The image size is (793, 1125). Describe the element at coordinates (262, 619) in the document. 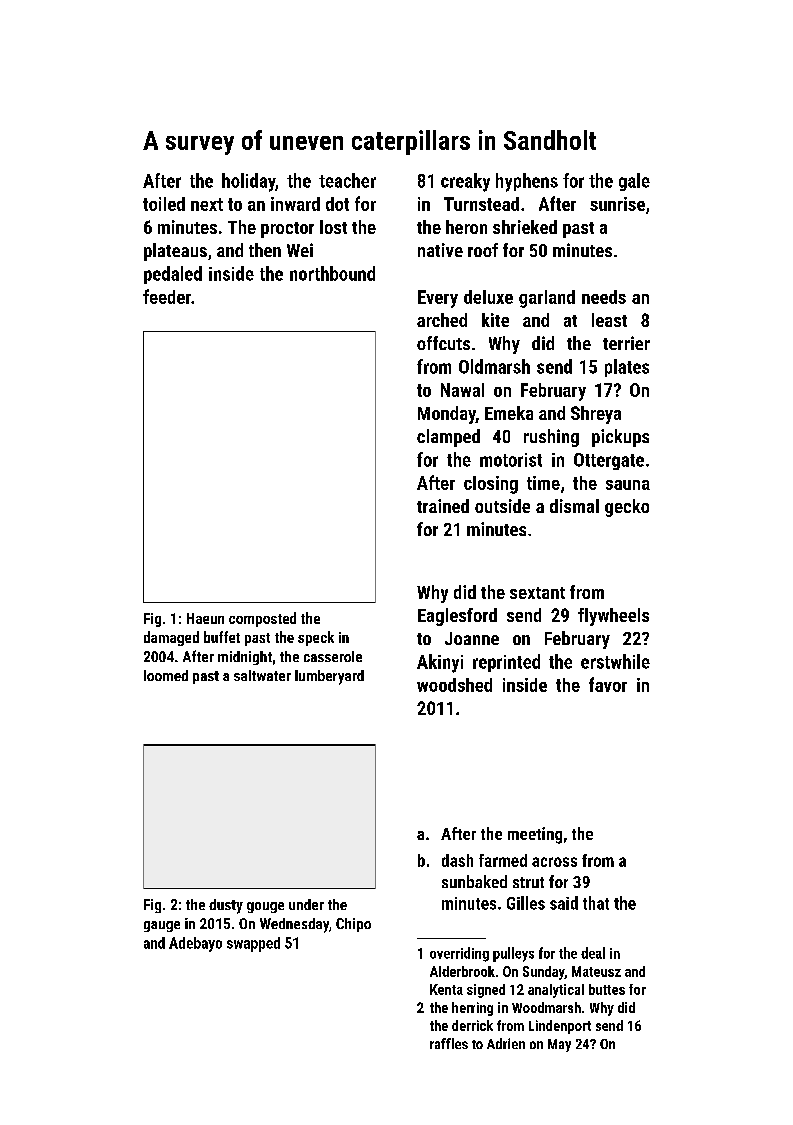

I see `composted` at that location.
